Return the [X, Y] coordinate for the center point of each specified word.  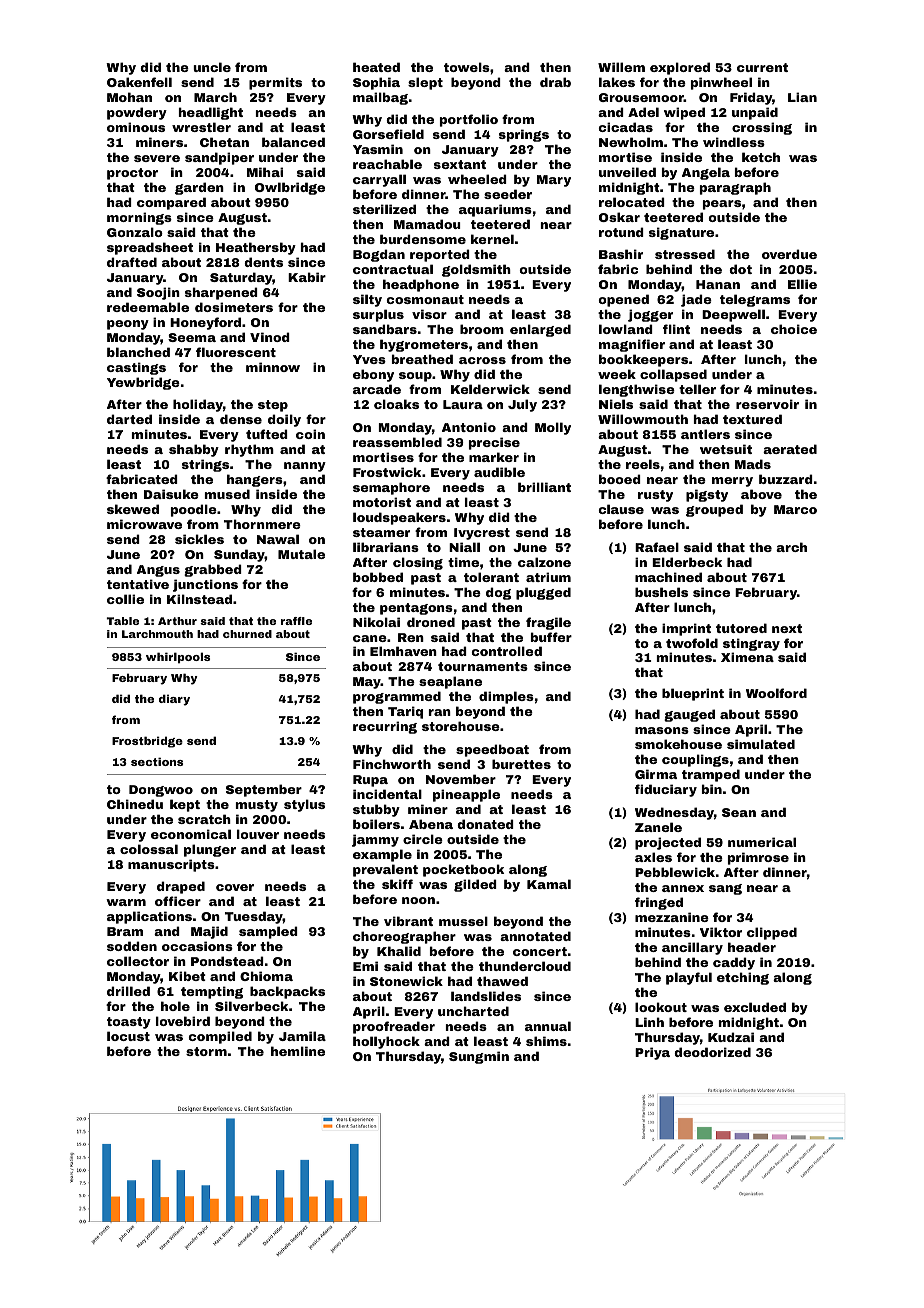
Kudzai [731, 1037]
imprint [686, 629]
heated [376, 67]
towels [467, 67]
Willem [621, 67]
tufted [267, 434]
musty [257, 806]
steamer [381, 532]
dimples [506, 697]
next [787, 628]
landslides [486, 996]
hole [175, 1006]
